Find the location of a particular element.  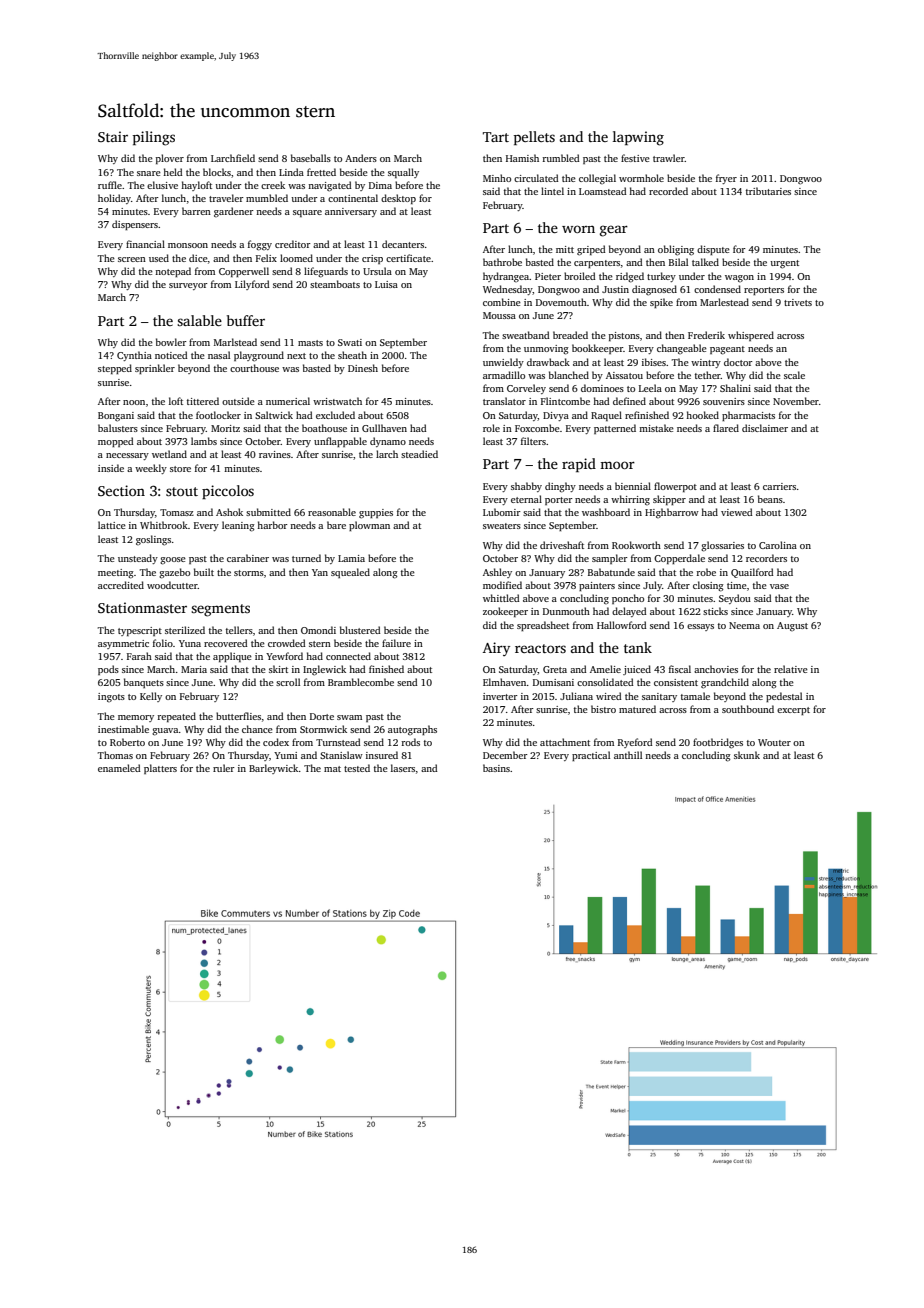

pharmacists is located at coordinates (748, 416).
